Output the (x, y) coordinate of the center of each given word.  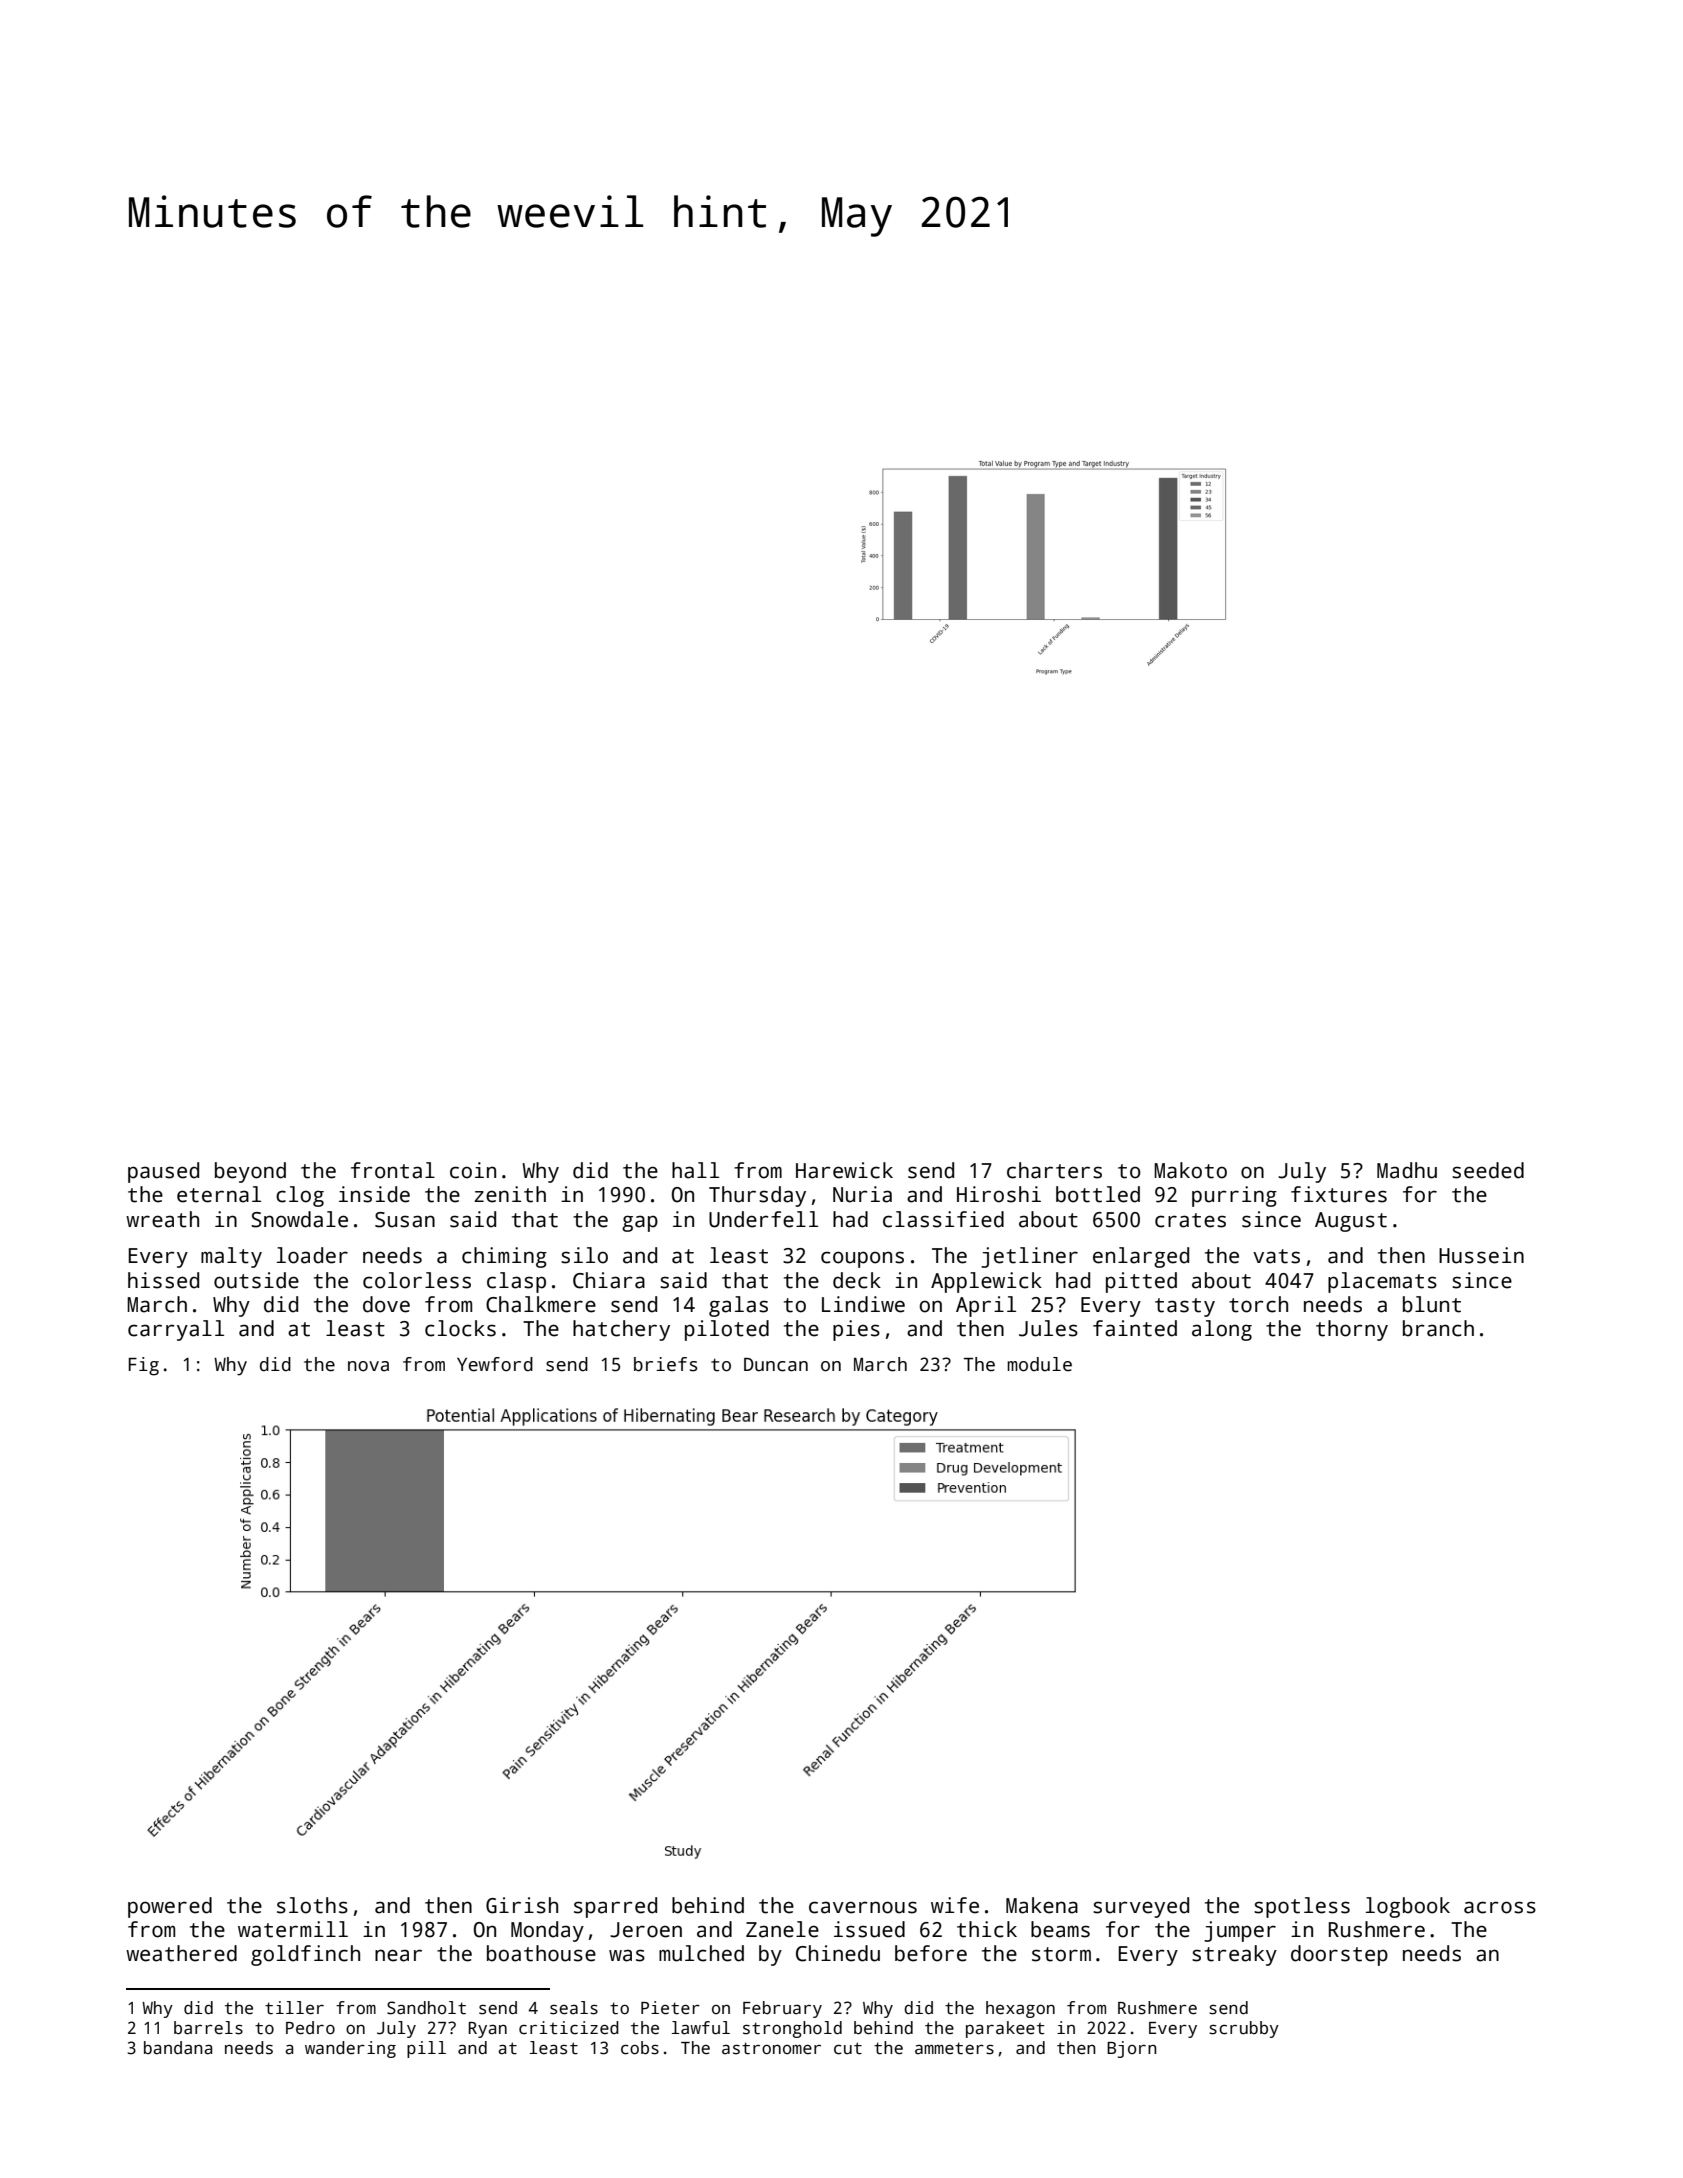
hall (695, 1170)
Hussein (1481, 1255)
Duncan (776, 1365)
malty (231, 1257)
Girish (522, 1905)
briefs (665, 1364)
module (1039, 1364)
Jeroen (646, 1930)
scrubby (1244, 2029)
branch (1438, 1328)
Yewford (495, 1364)
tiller (294, 2008)
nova (368, 1366)
